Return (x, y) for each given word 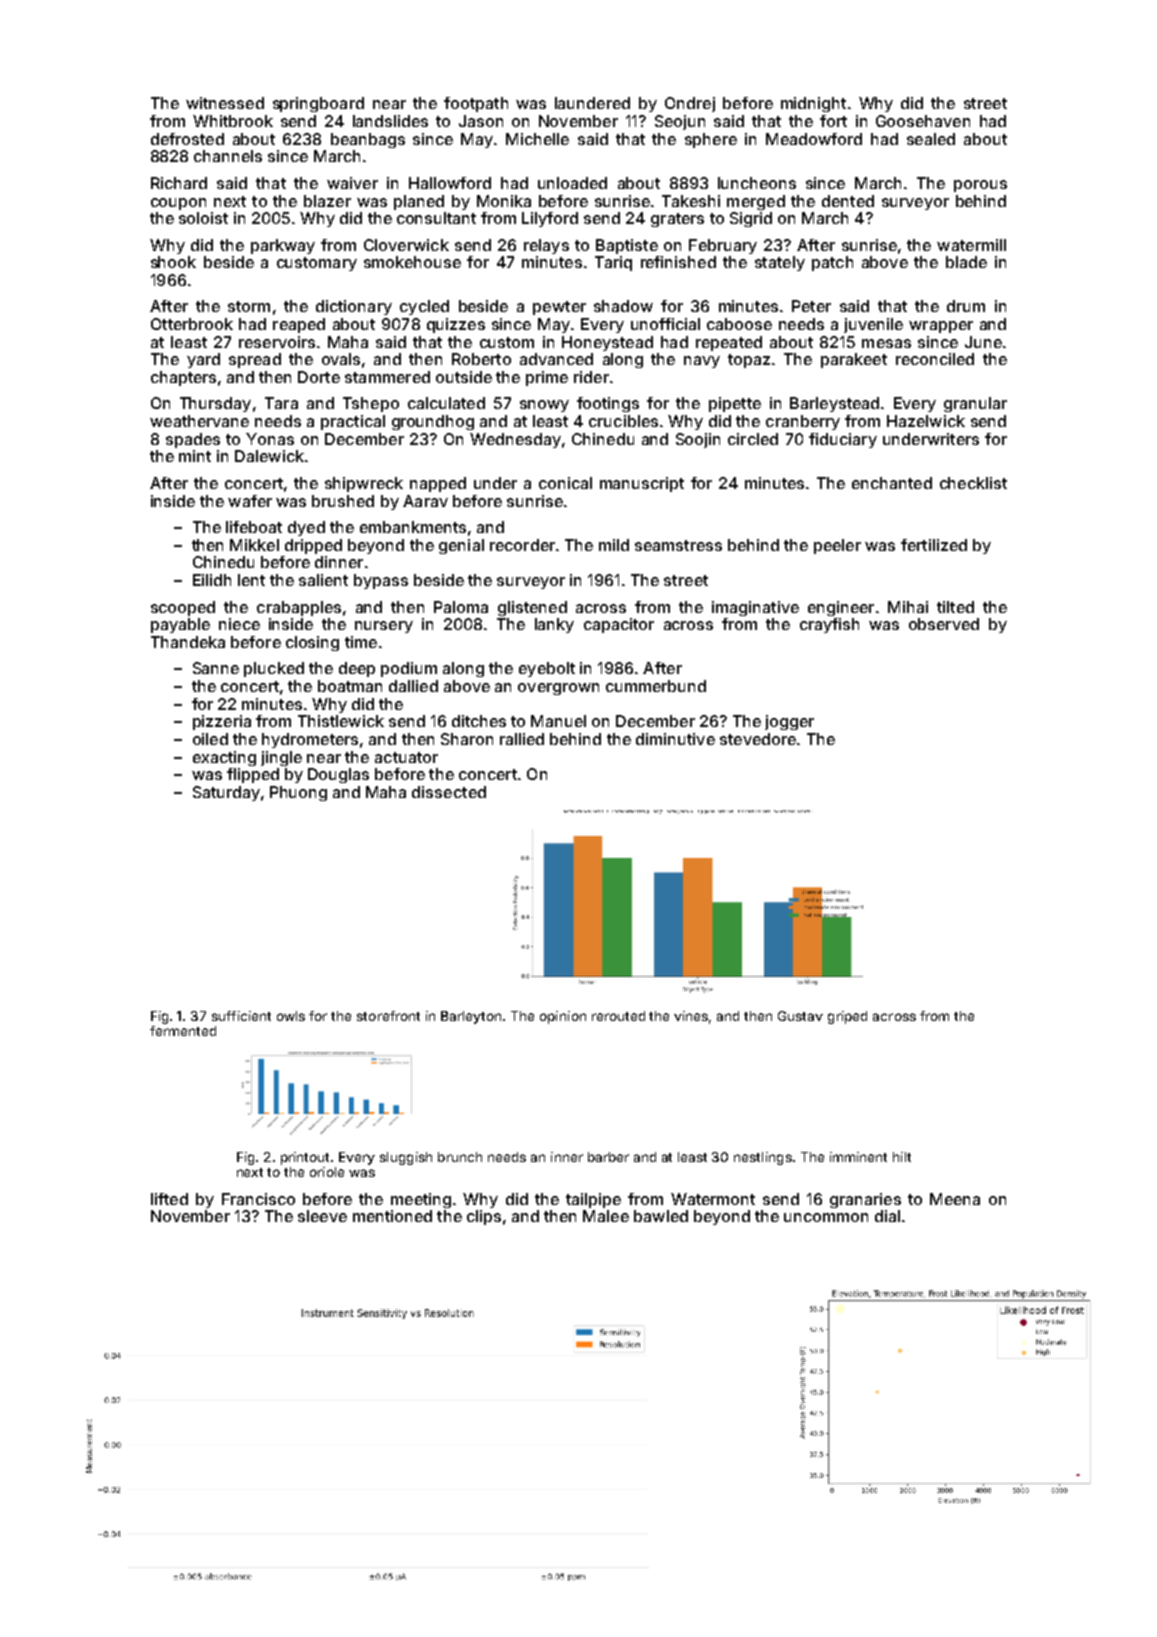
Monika (504, 201)
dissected (449, 792)
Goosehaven (923, 121)
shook (173, 262)
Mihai (908, 607)
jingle (281, 758)
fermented (183, 1031)
